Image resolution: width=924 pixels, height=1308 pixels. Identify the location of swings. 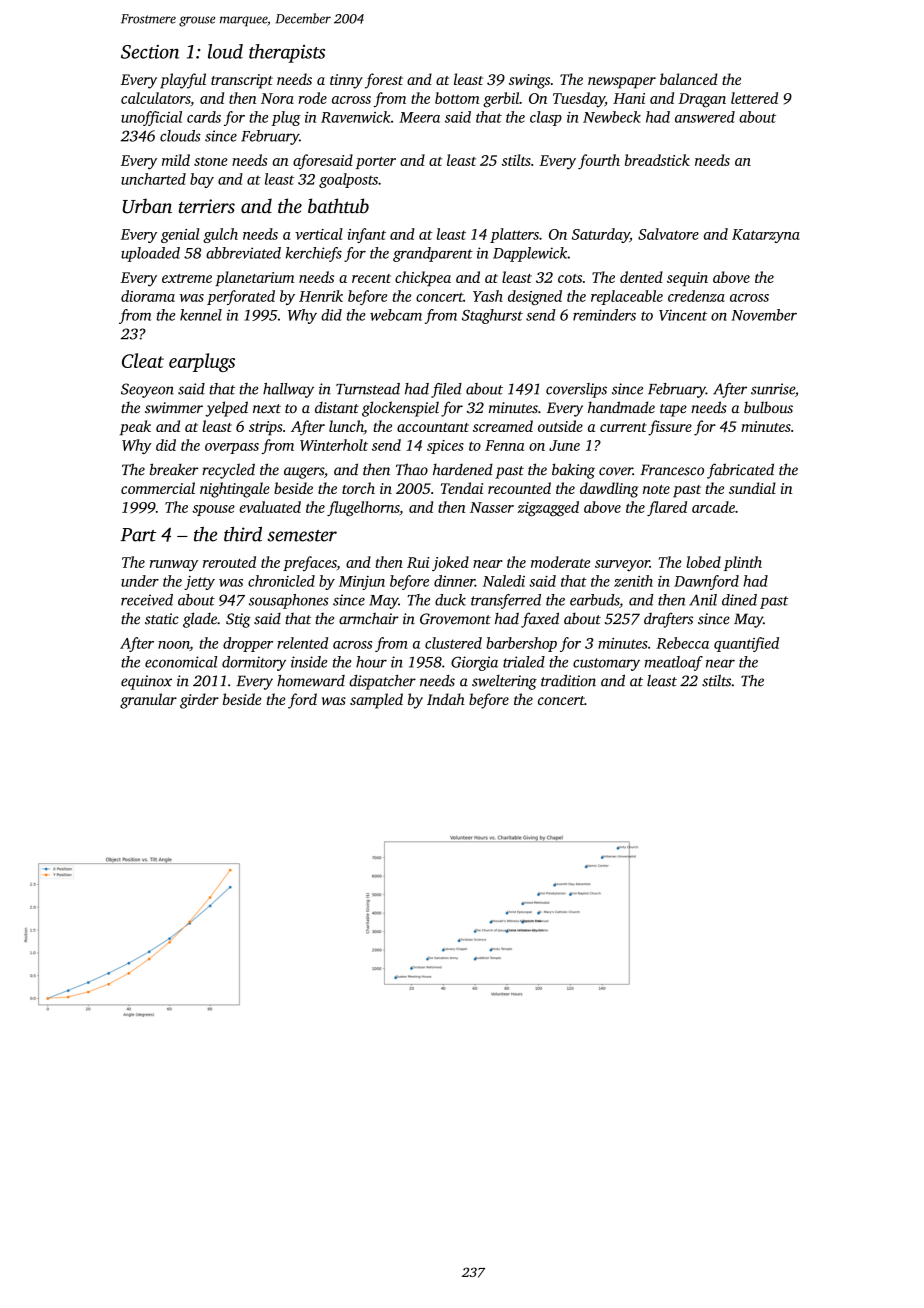
(529, 81).
